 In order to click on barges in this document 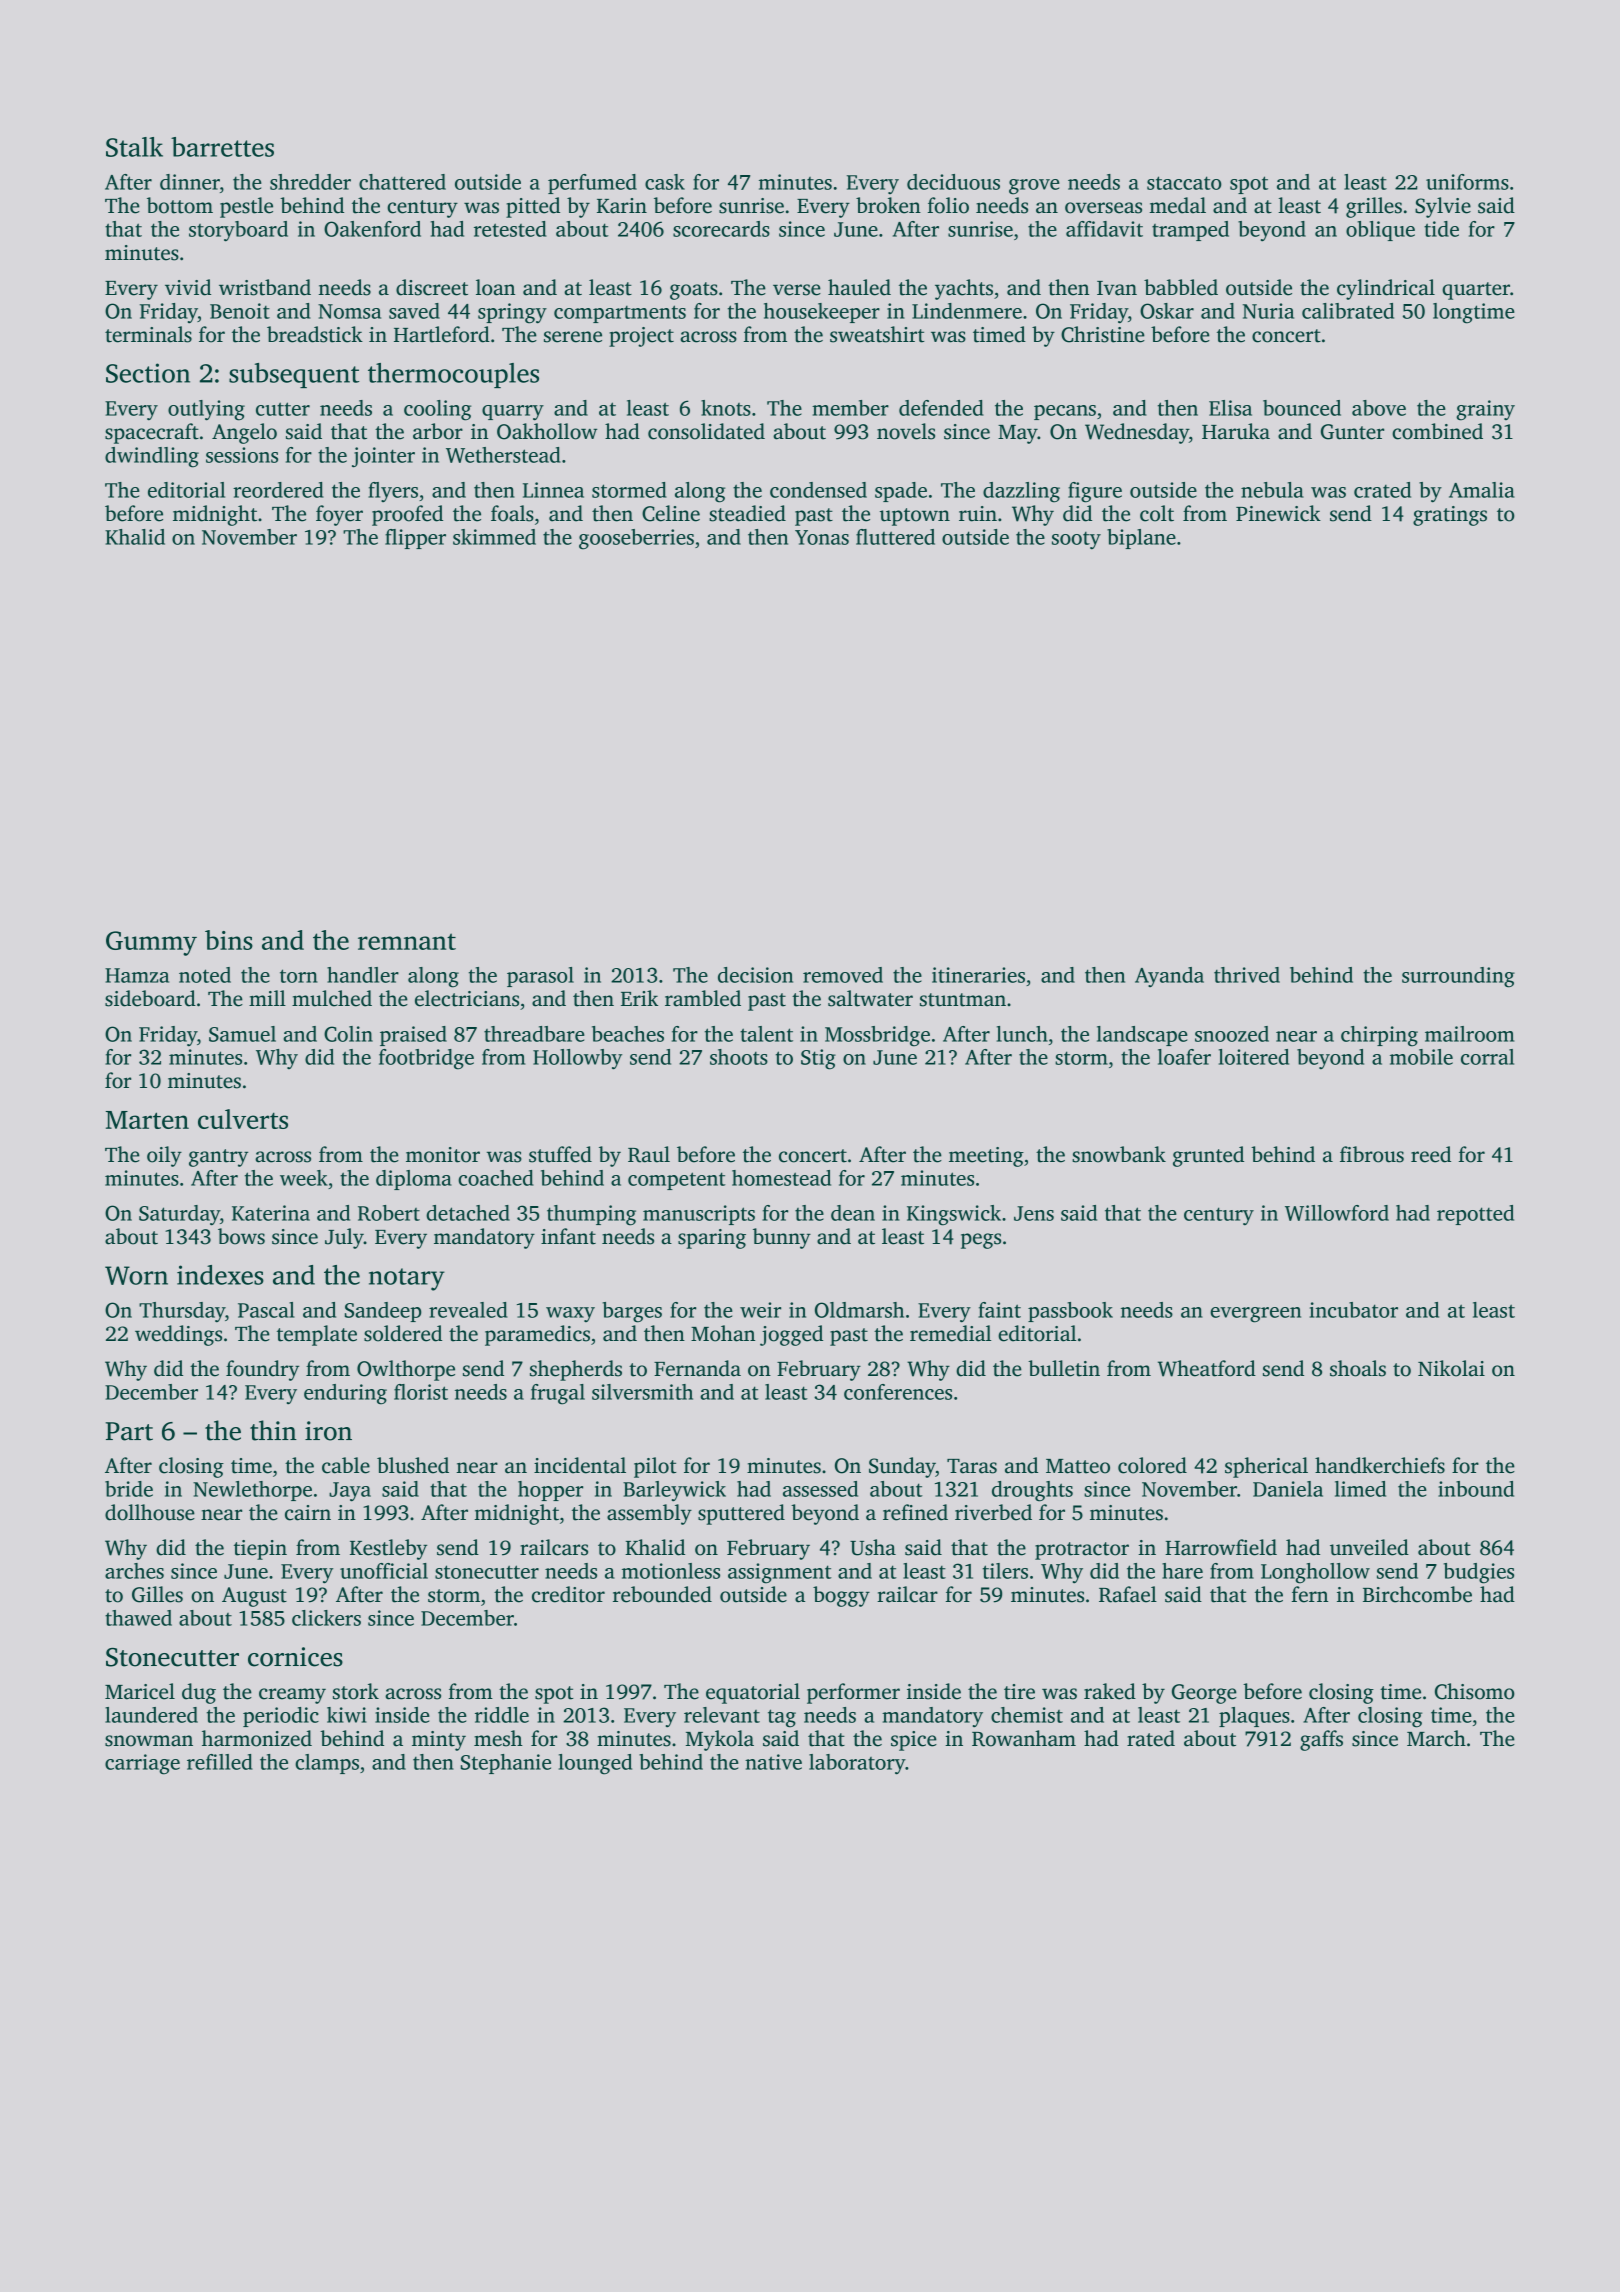, I will do `click(632, 1312)`.
